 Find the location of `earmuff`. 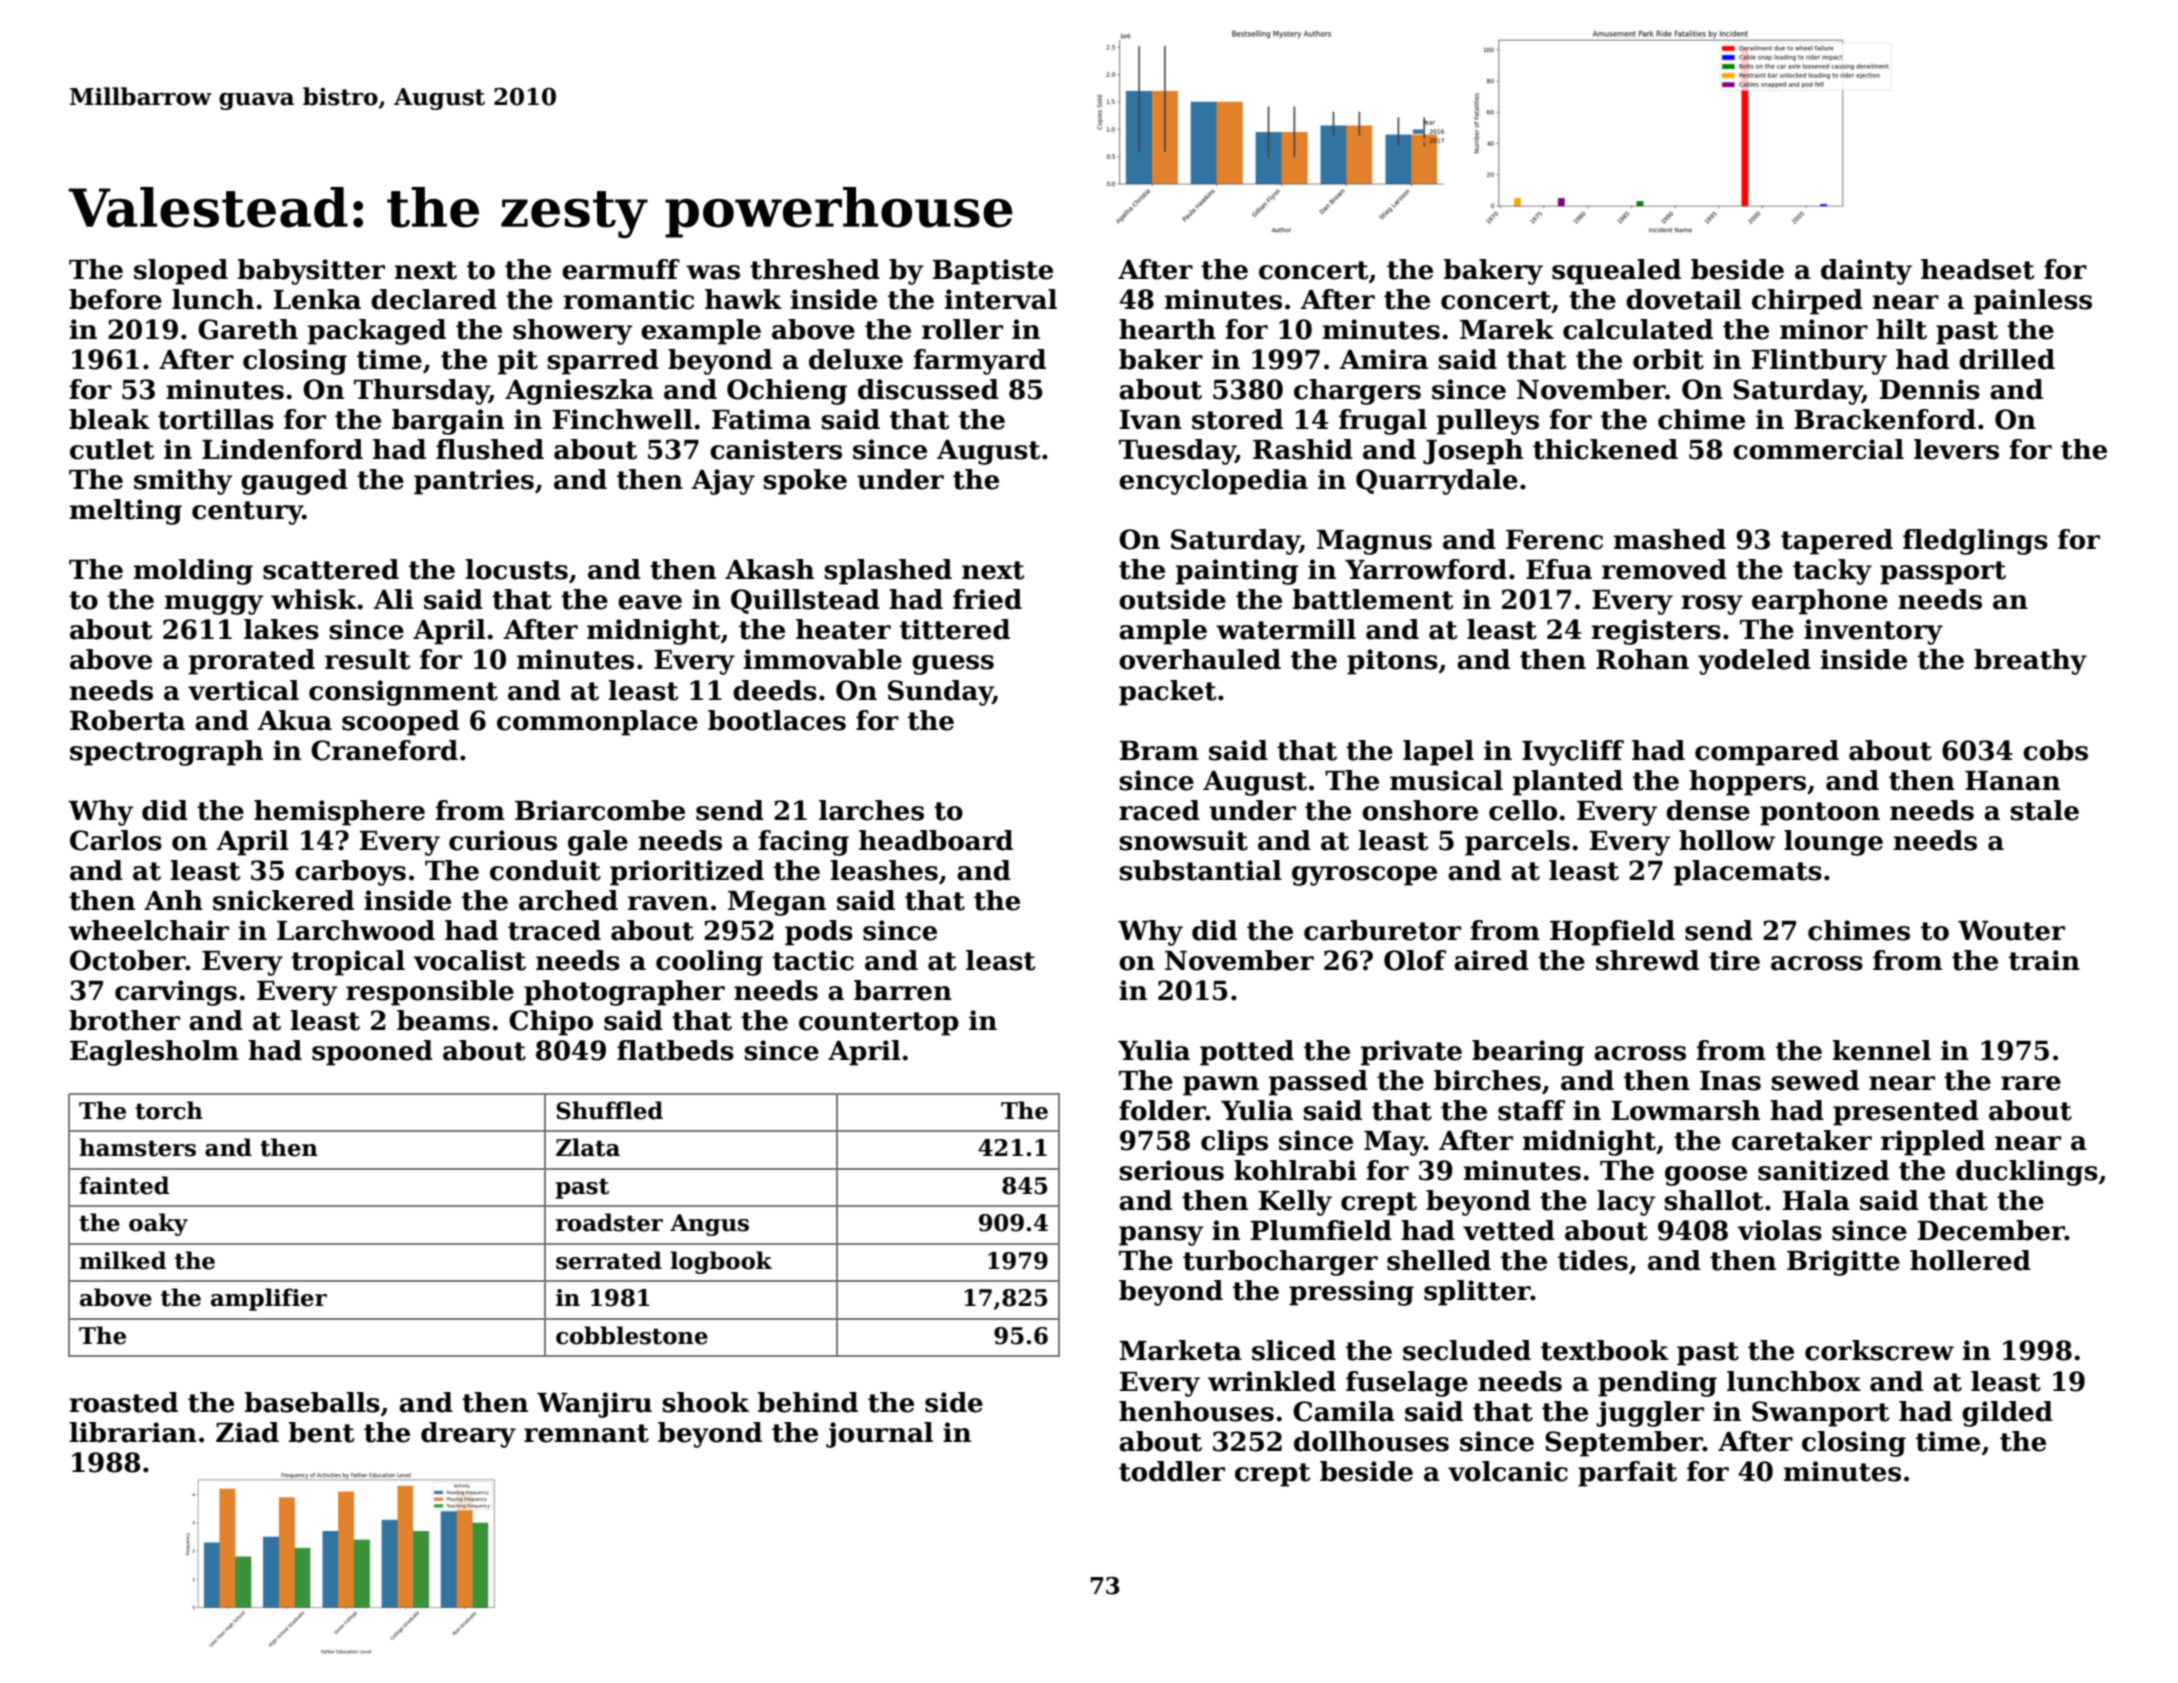

earmuff is located at coordinates (621, 269).
